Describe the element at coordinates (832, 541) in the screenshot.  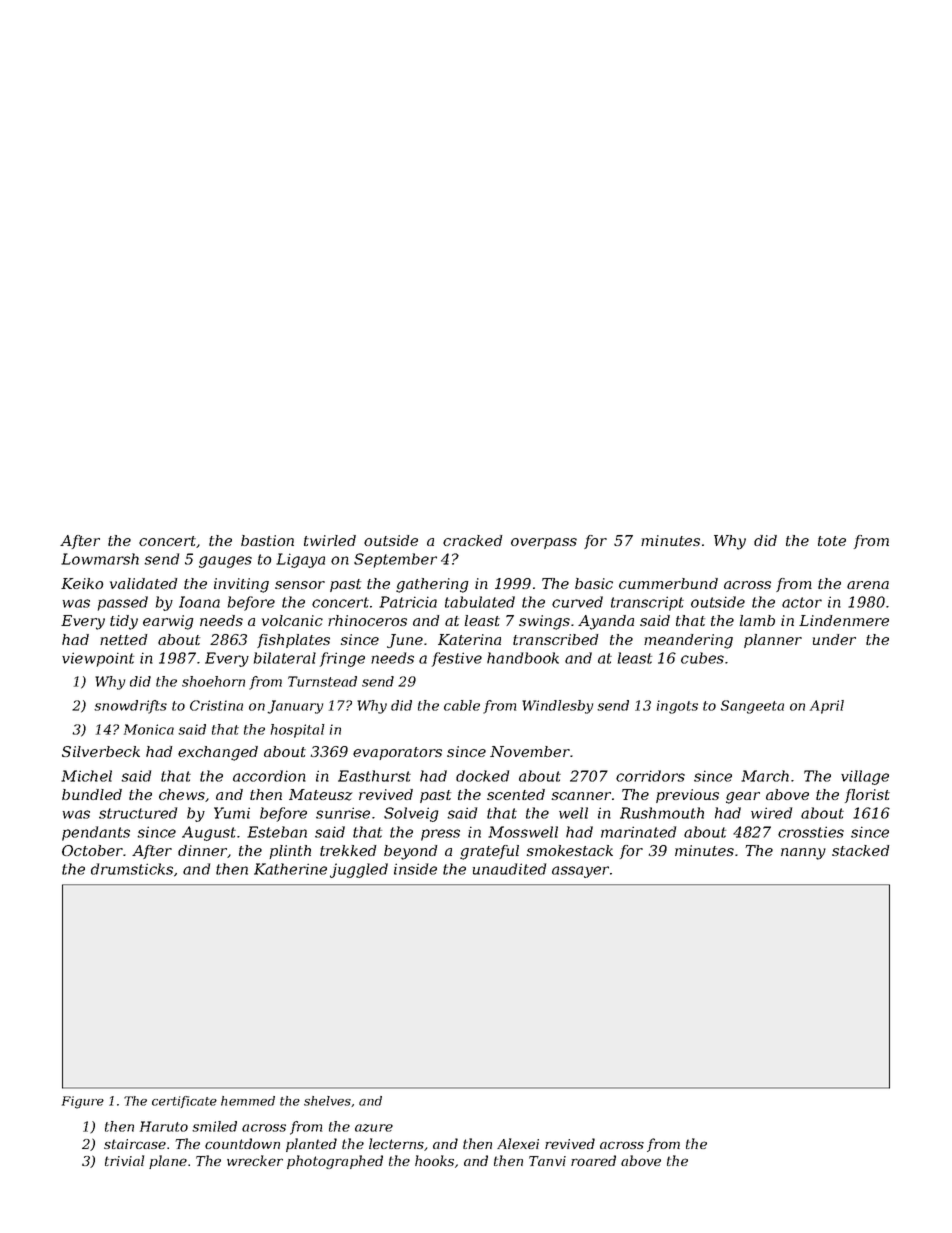
I see `tote` at that location.
